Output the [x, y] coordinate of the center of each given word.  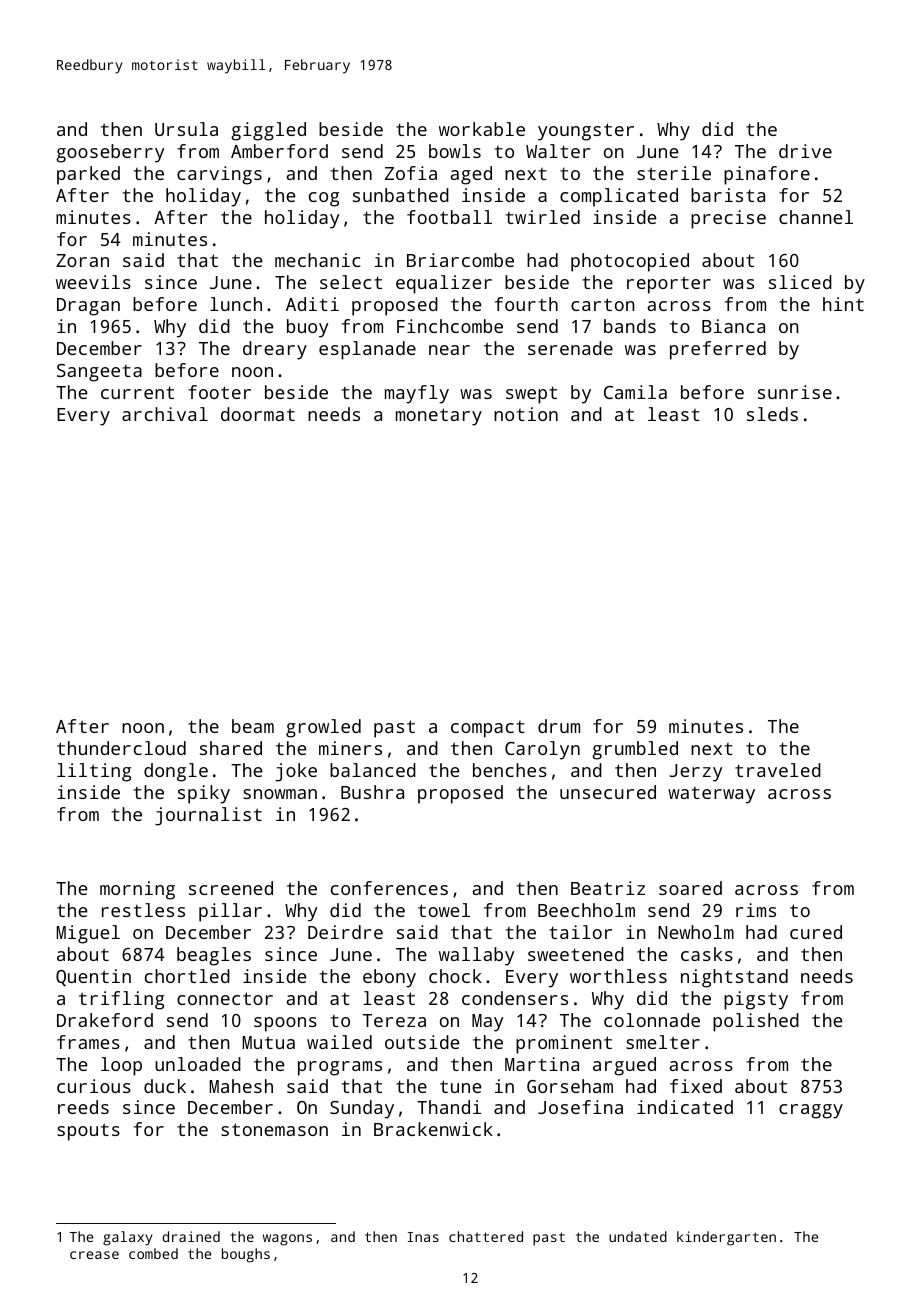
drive [805, 151]
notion [526, 414]
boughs [246, 1255]
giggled [268, 131]
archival [165, 414]
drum [559, 726]
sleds [772, 414]
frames [88, 1042]
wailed [339, 1042]
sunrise [795, 392]
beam [253, 726]
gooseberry [110, 153]
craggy [811, 1111]
